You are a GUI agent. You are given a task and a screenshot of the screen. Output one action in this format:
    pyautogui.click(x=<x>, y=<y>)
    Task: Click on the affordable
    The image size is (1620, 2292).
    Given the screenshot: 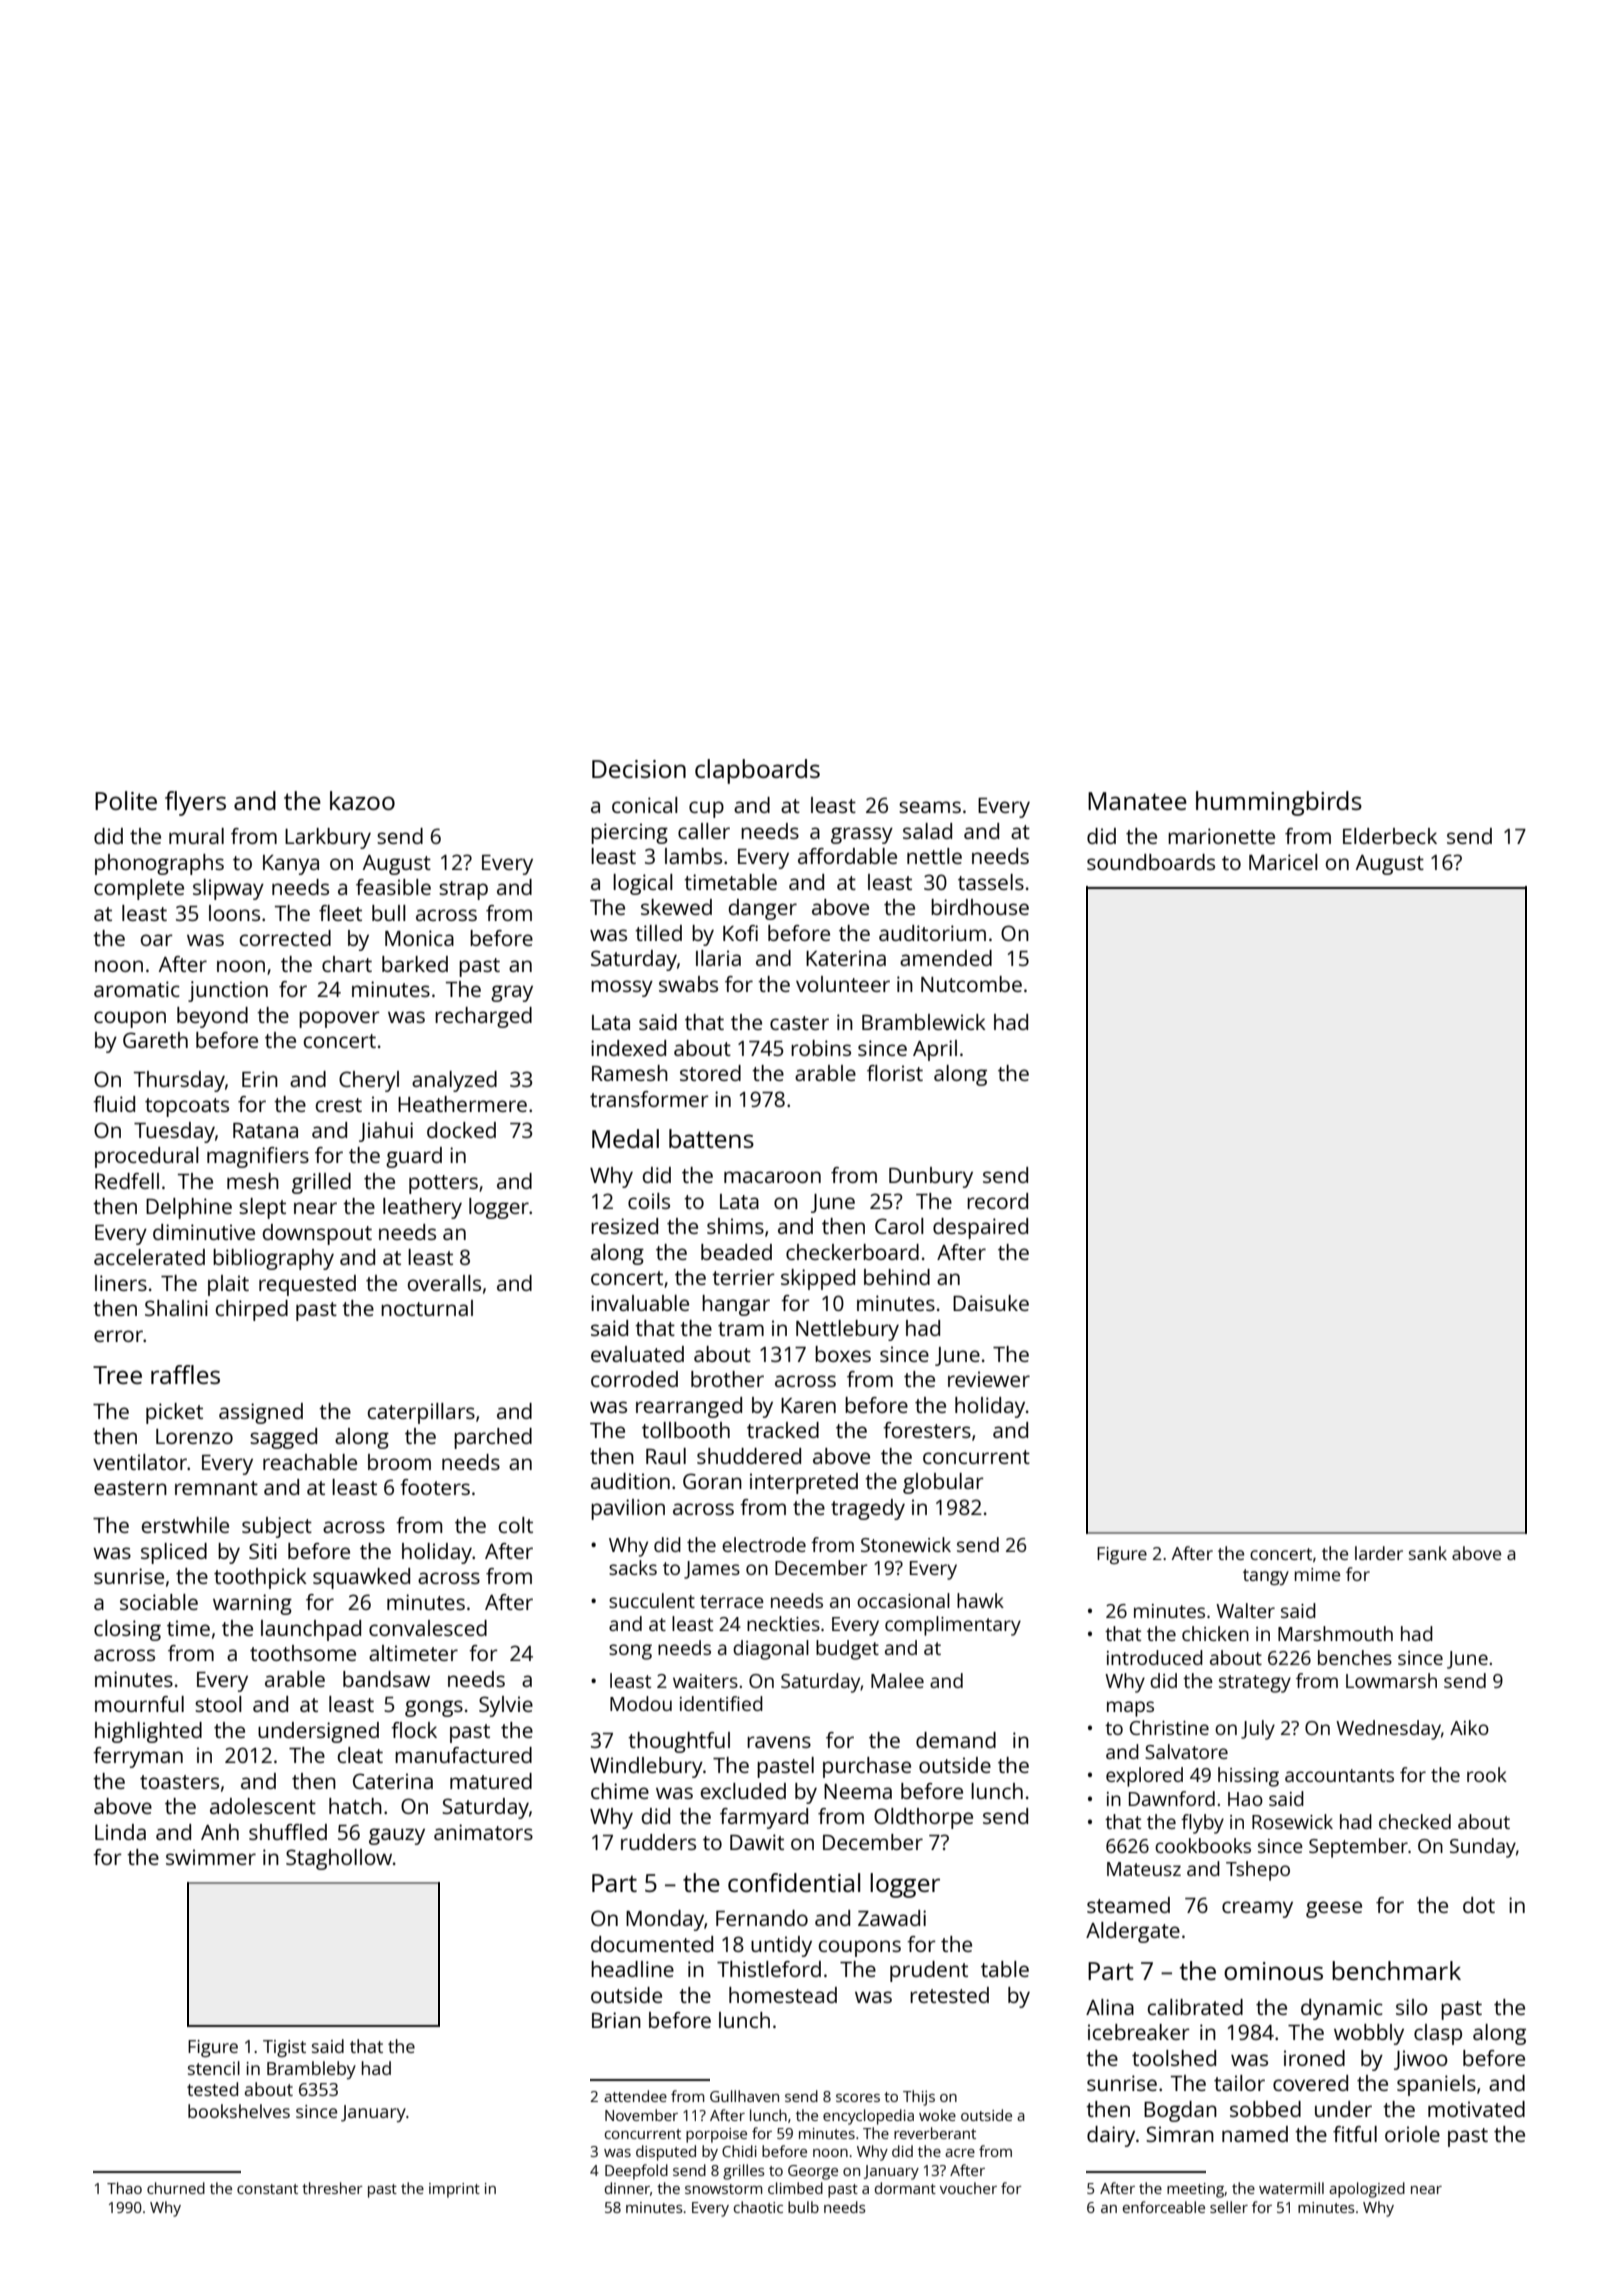 What is the action you would take?
    pyautogui.click(x=847, y=856)
